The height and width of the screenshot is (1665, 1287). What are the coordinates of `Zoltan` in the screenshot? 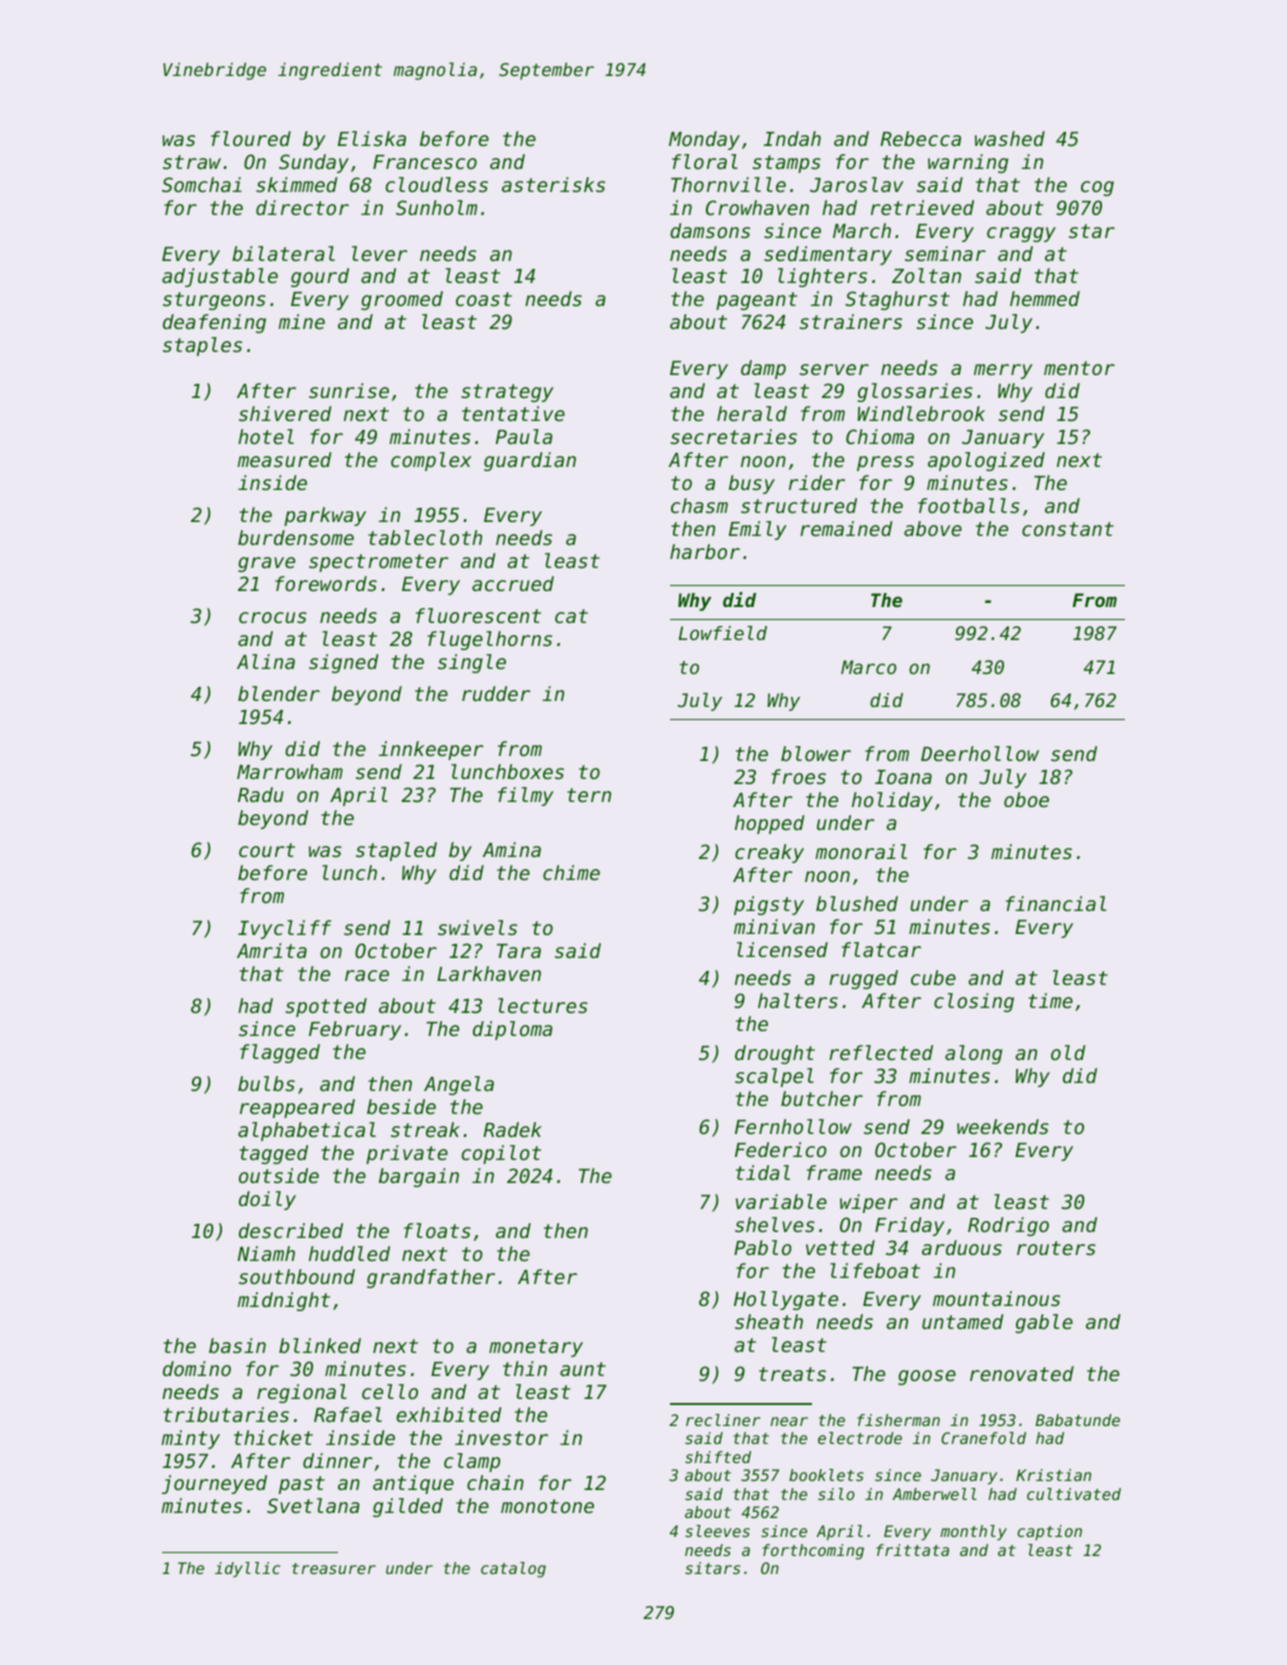 It's located at (926, 275).
